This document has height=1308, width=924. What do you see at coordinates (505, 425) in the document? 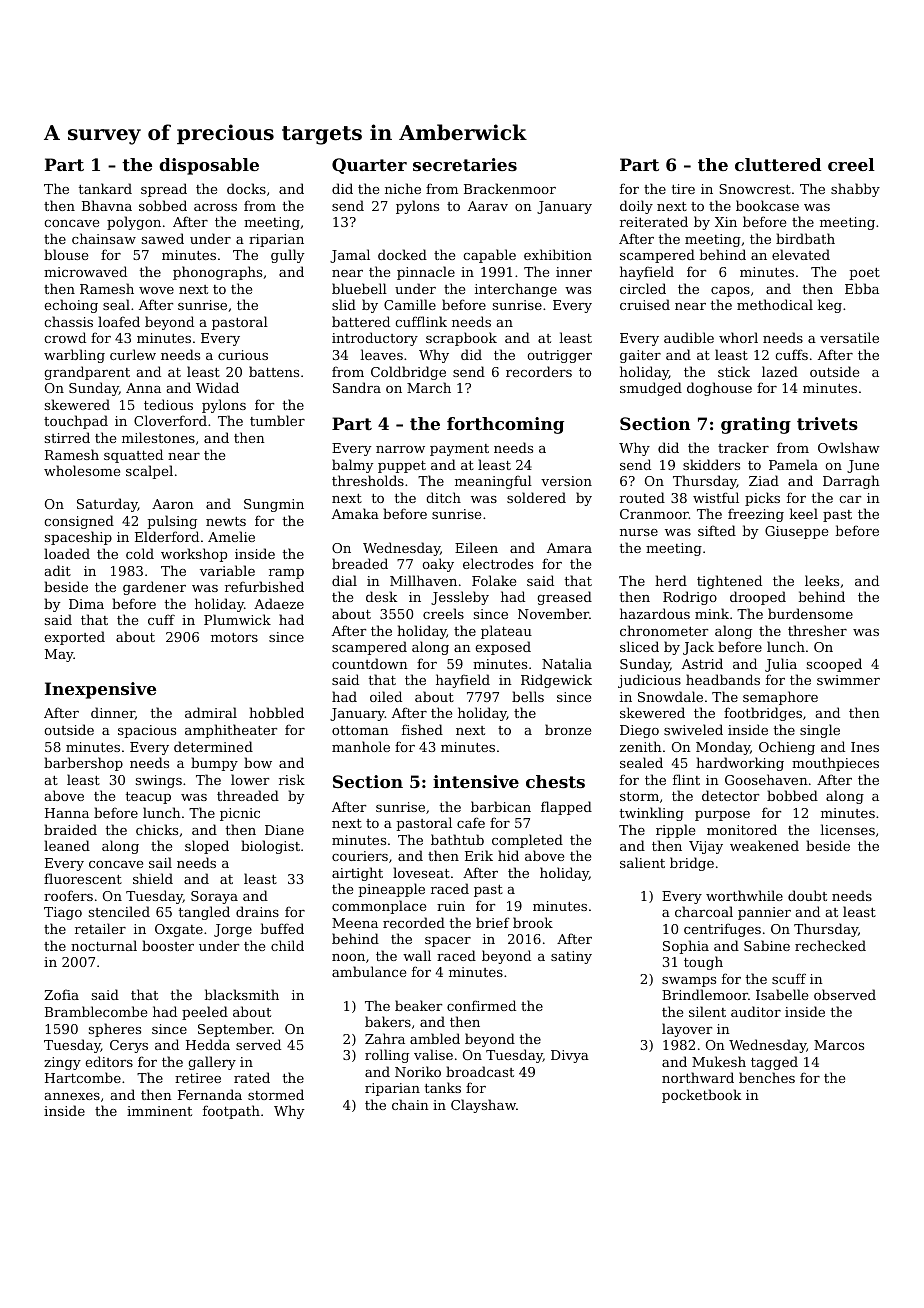
I see `forthcoming` at bounding box center [505, 425].
